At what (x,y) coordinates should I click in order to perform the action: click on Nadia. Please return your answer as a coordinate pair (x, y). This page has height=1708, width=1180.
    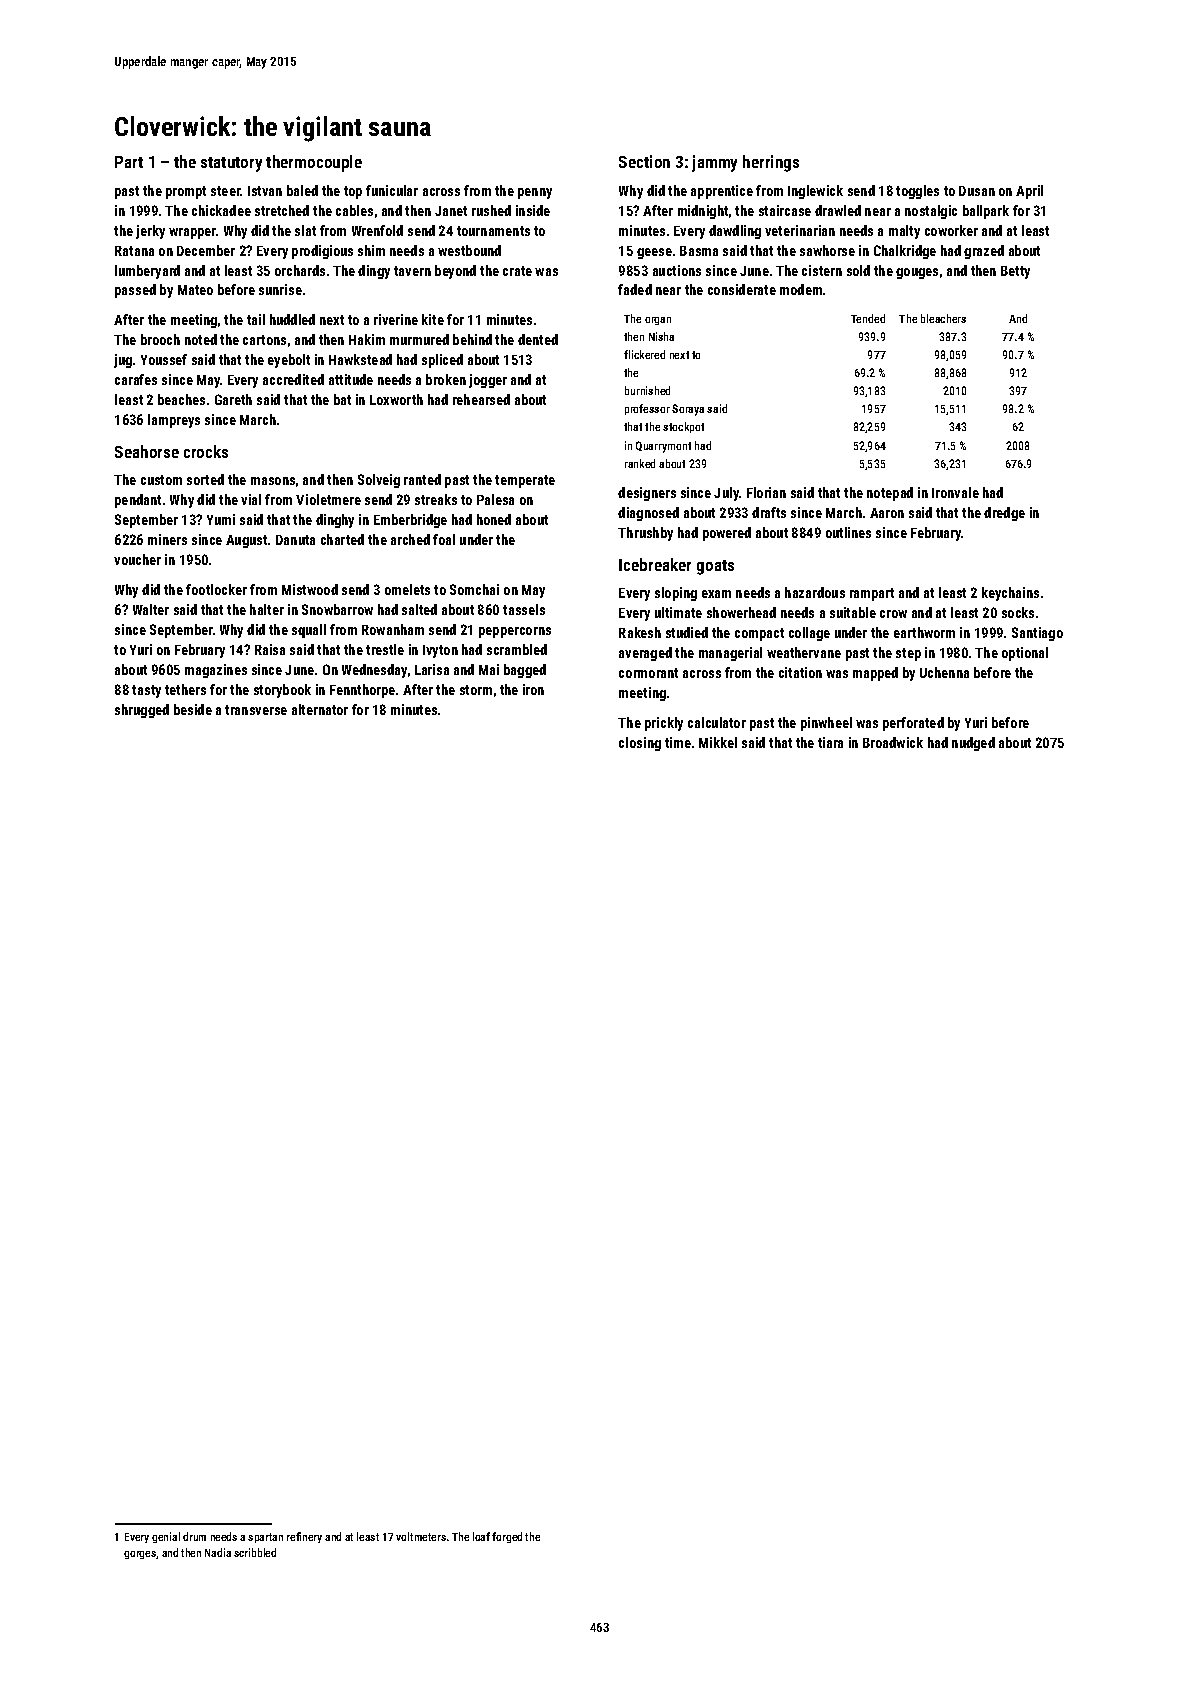
    Looking at the image, I should click on (218, 1552).
